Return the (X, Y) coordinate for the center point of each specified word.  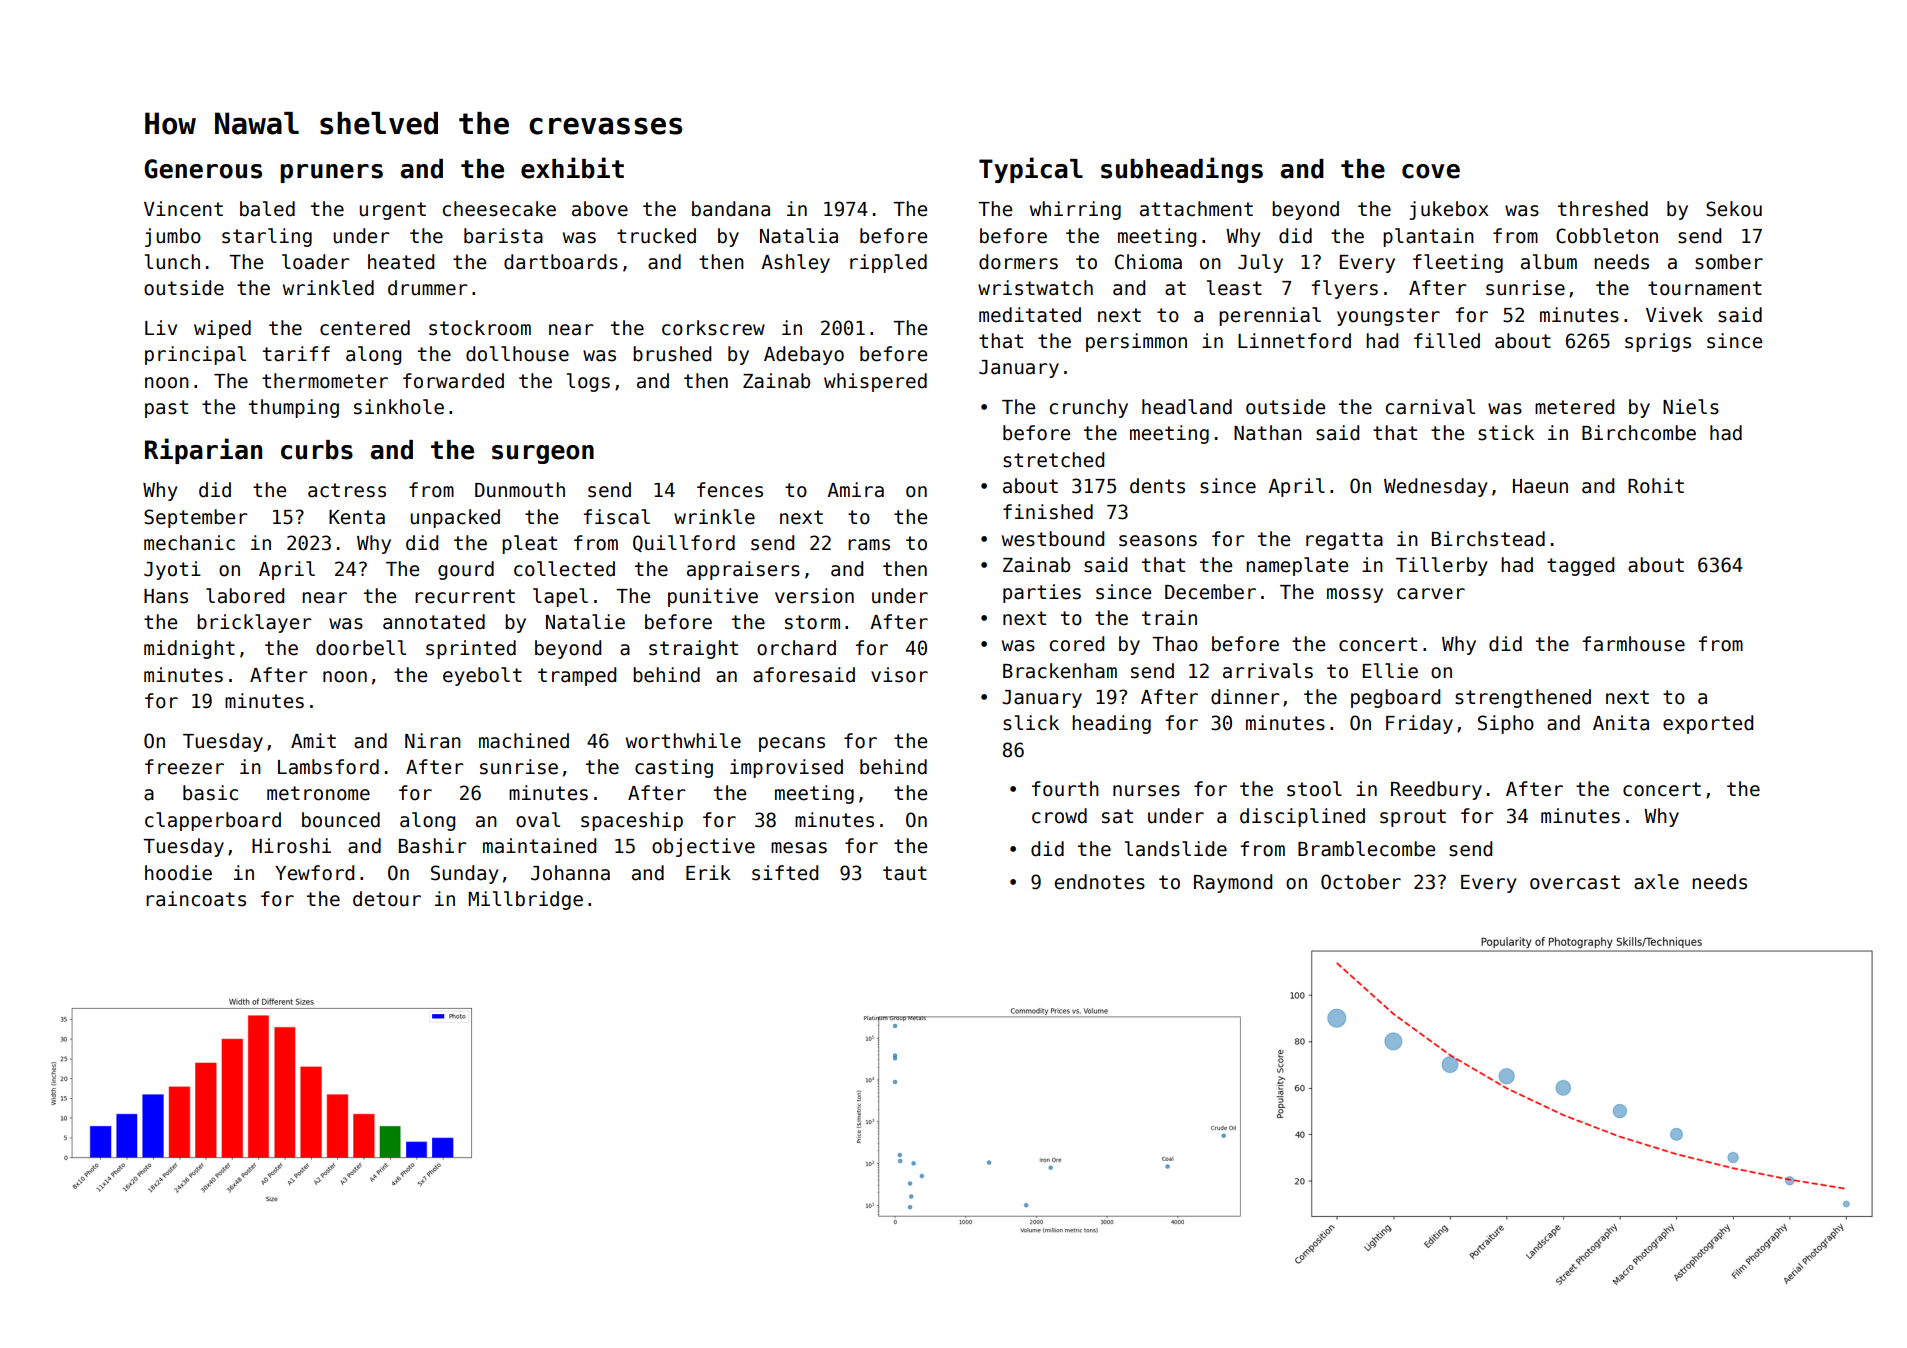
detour (387, 899)
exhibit (572, 168)
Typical (1031, 170)
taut (905, 873)
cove (1431, 171)
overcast (1575, 882)
